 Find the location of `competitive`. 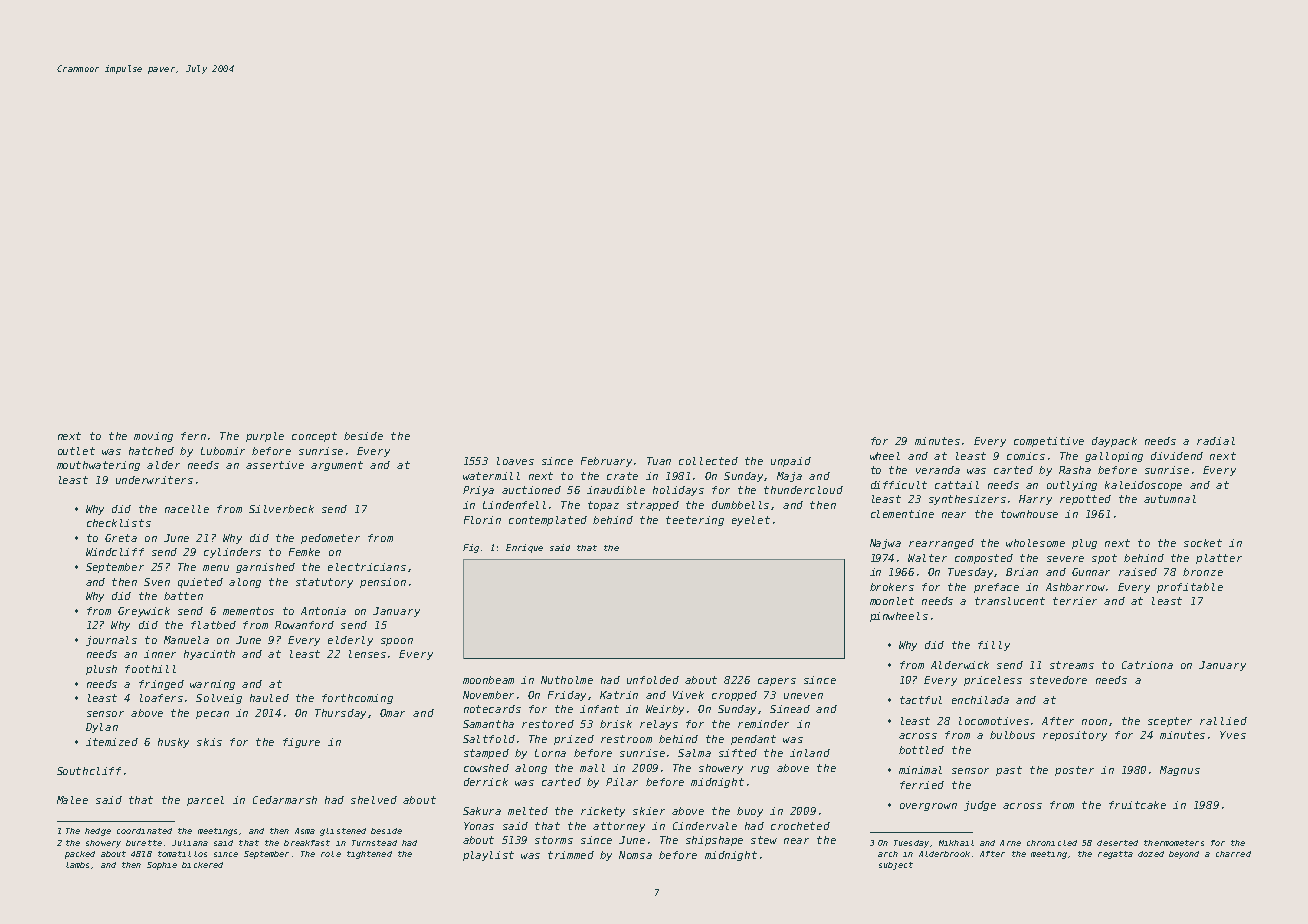

competitive is located at coordinates (1049, 442).
